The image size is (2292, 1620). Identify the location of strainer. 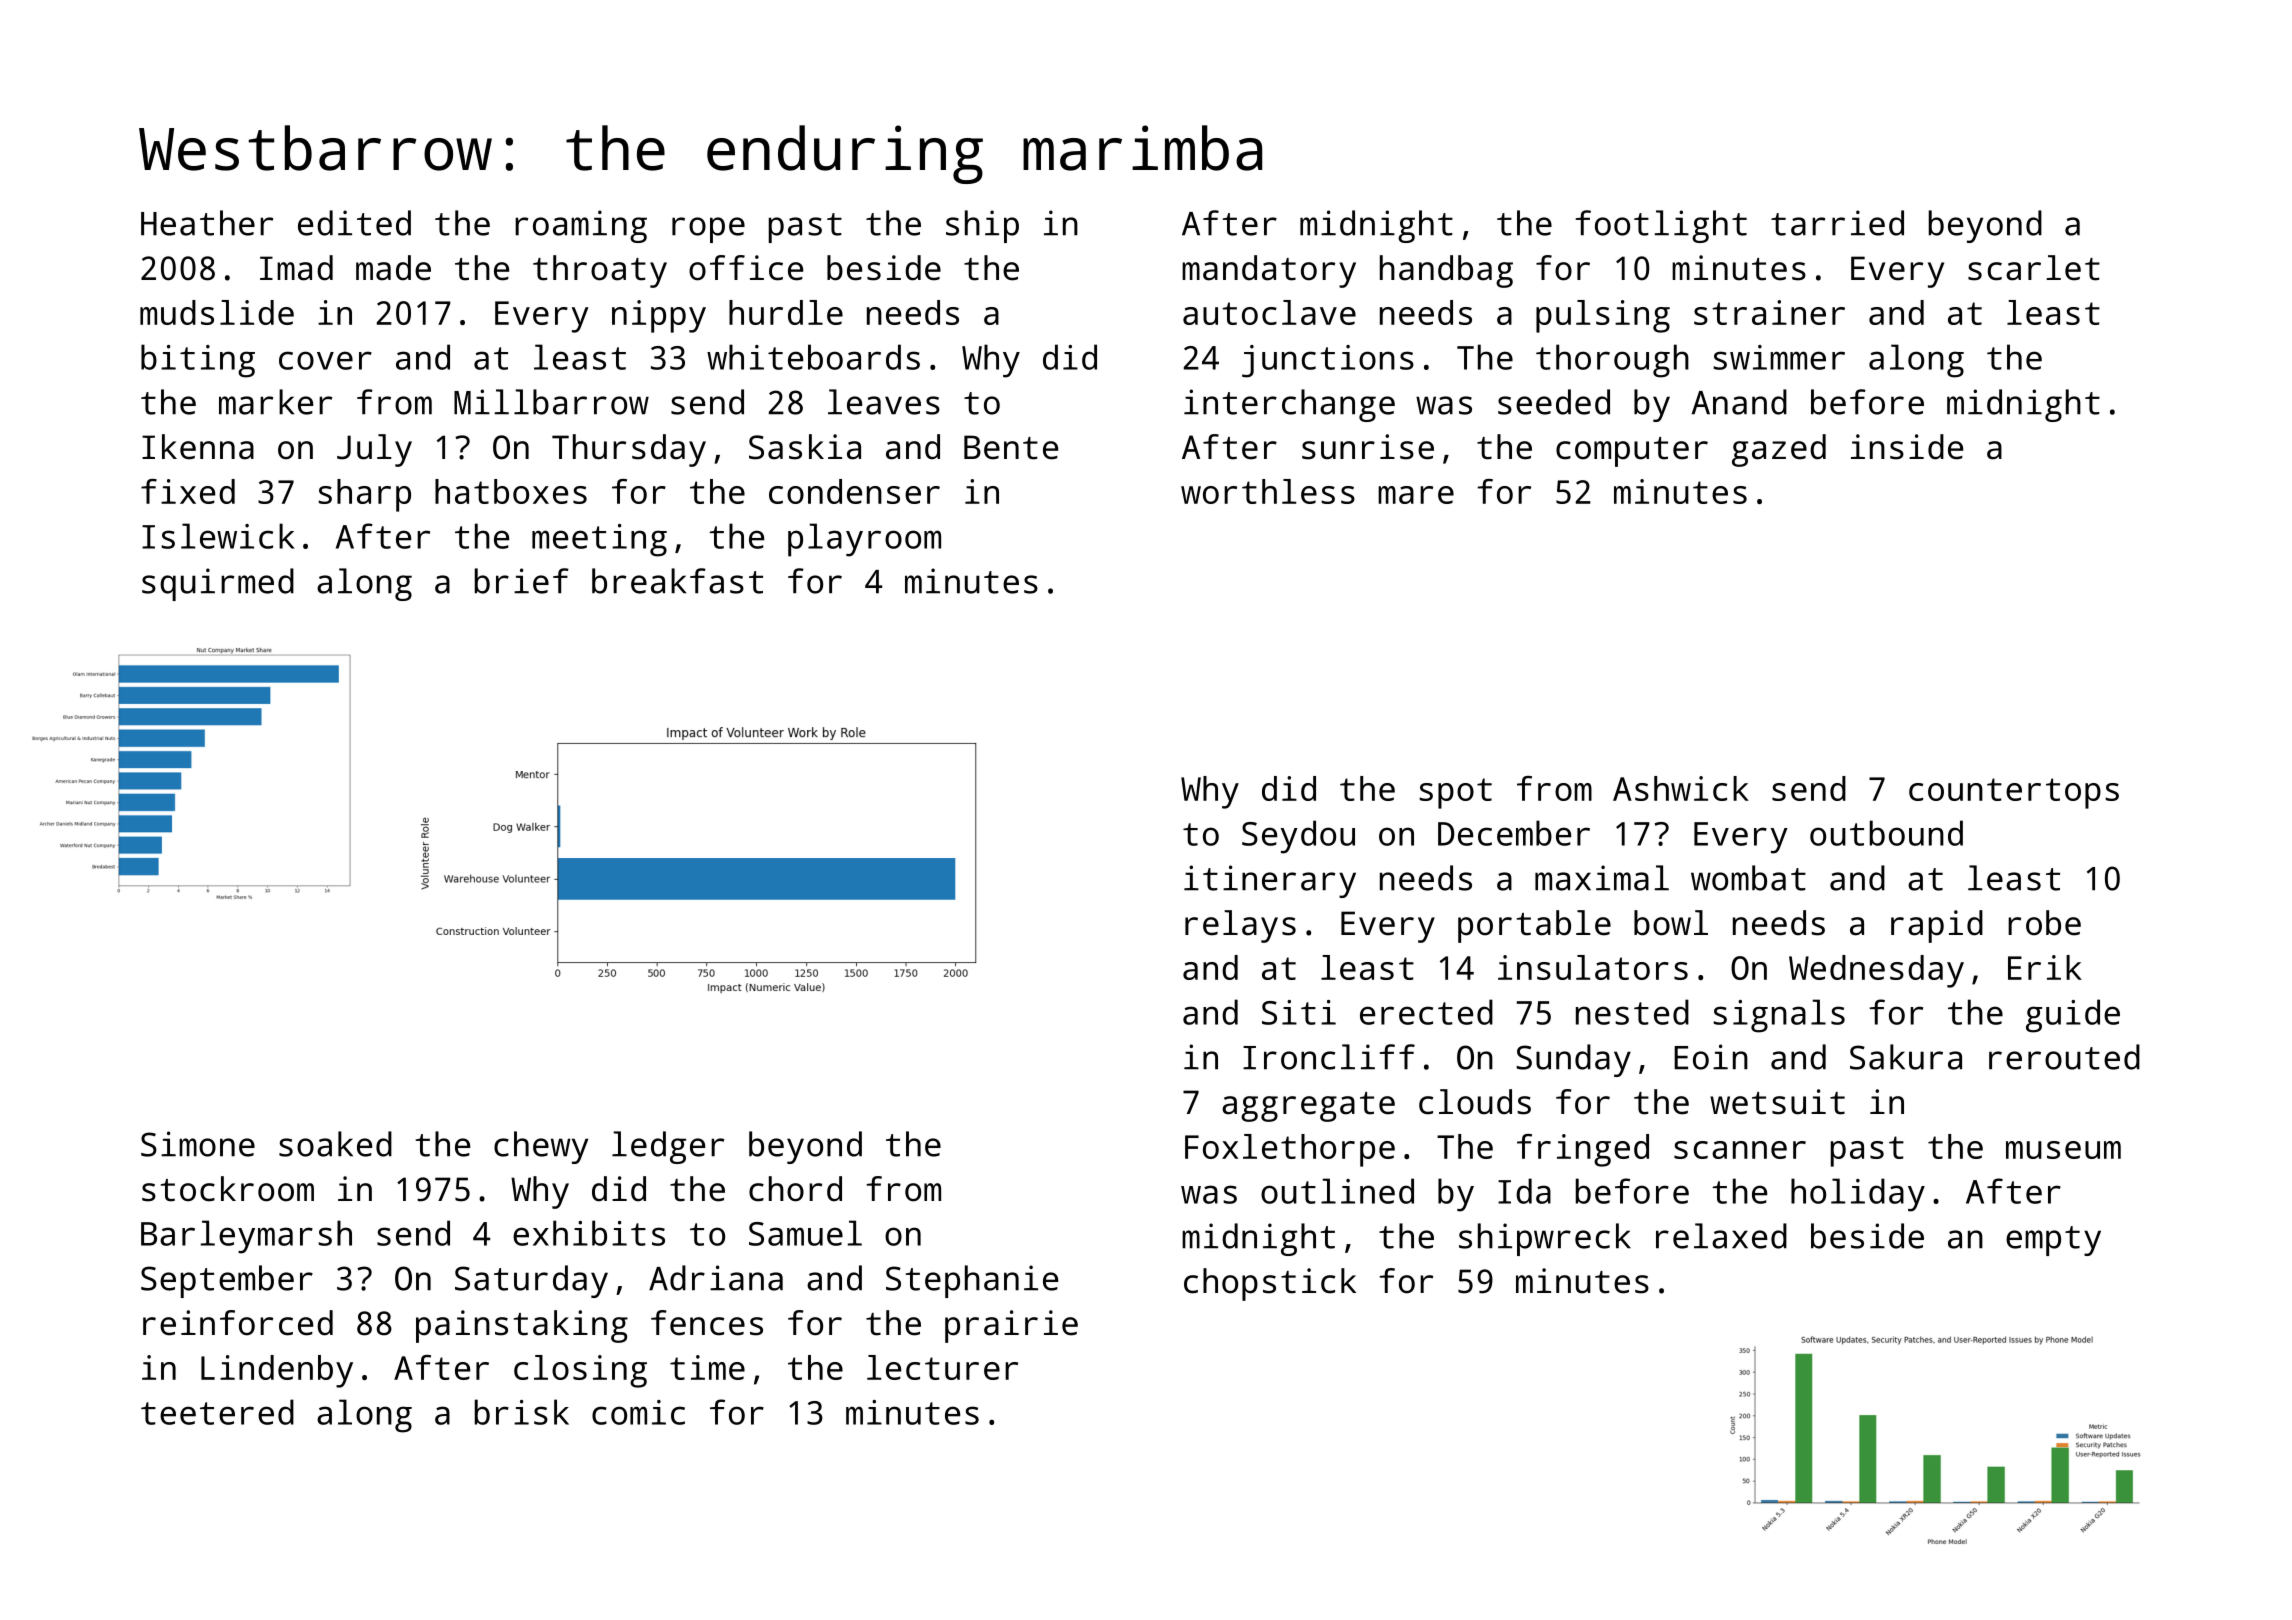
(1769, 312).
